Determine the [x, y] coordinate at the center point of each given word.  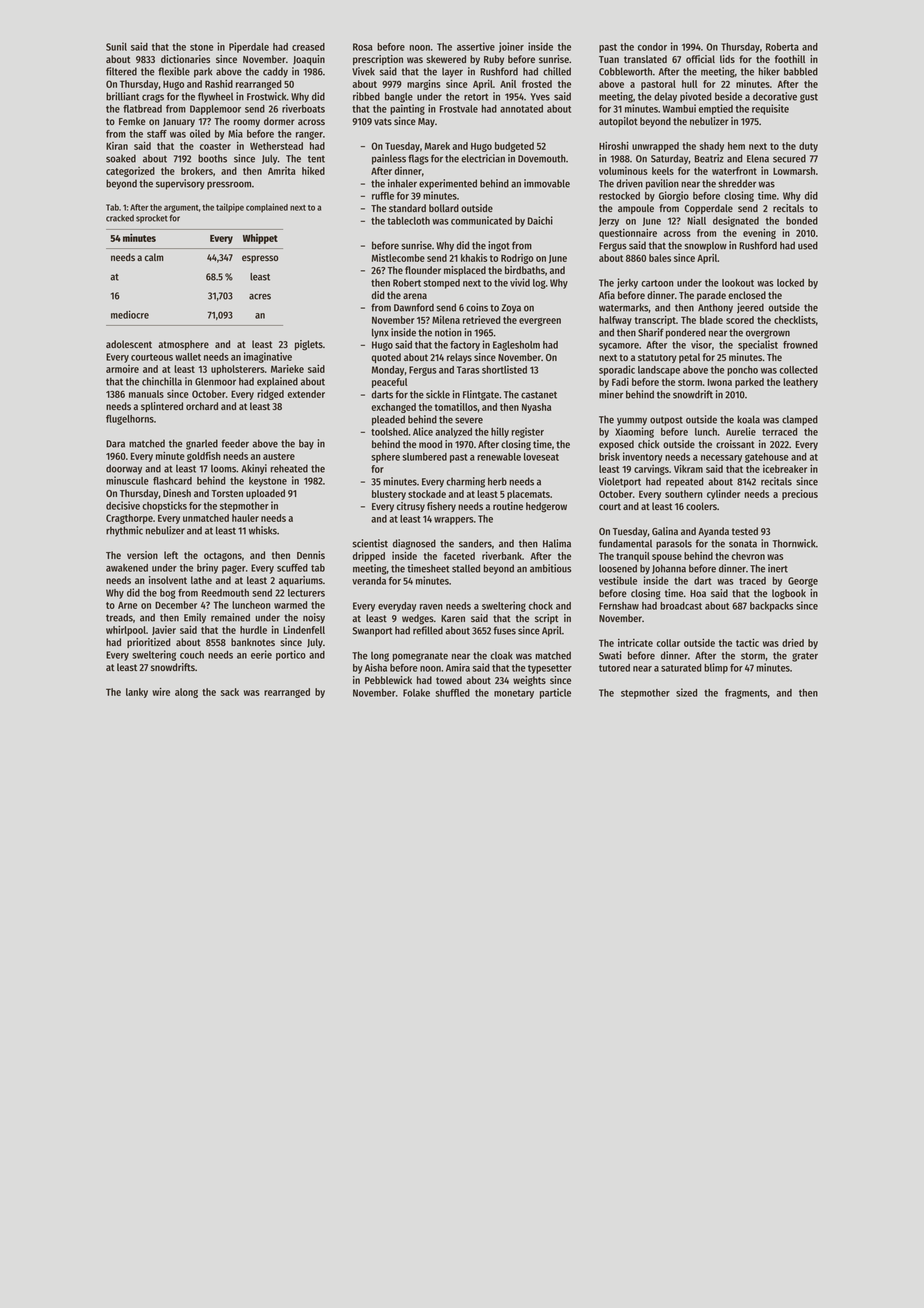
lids [727, 59]
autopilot [618, 122]
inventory [643, 457]
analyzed [453, 433]
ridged [270, 395]
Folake [416, 693]
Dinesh [177, 493]
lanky [137, 693]
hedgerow [546, 507]
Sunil [116, 46]
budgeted [514, 147]
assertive [476, 46]
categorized [130, 172]
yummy [632, 421]
